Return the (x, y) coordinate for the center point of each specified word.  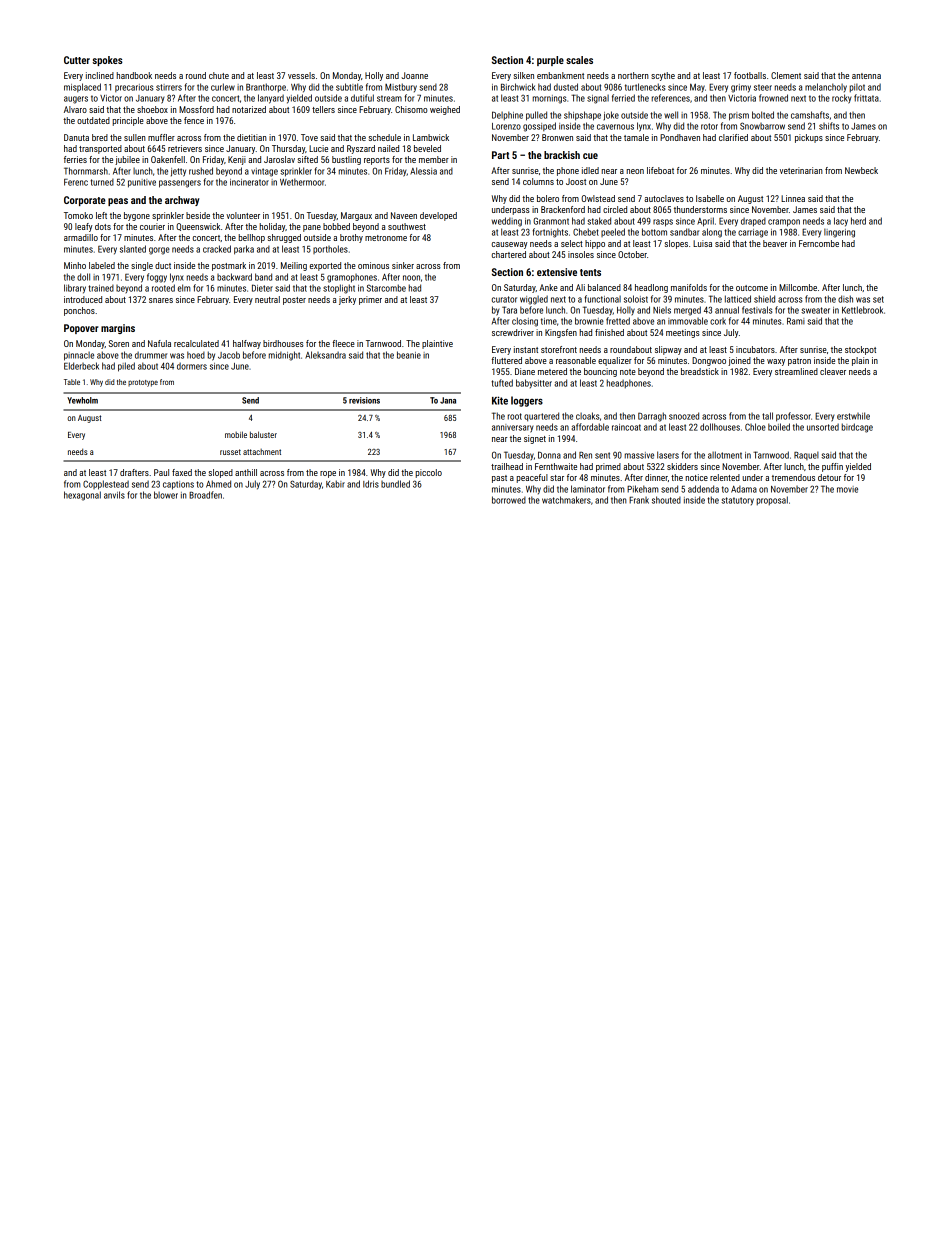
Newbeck (861, 170)
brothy (351, 238)
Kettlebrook (862, 310)
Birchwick (518, 87)
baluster (263, 434)
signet (535, 439)
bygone (137, 216)
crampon (784, 223)
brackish (562, 155)
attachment (262, 452)
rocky (842, 99)
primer (370, 300)
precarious (134, 88)
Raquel (806, 455)
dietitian (252, 137)
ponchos (79, 311)
